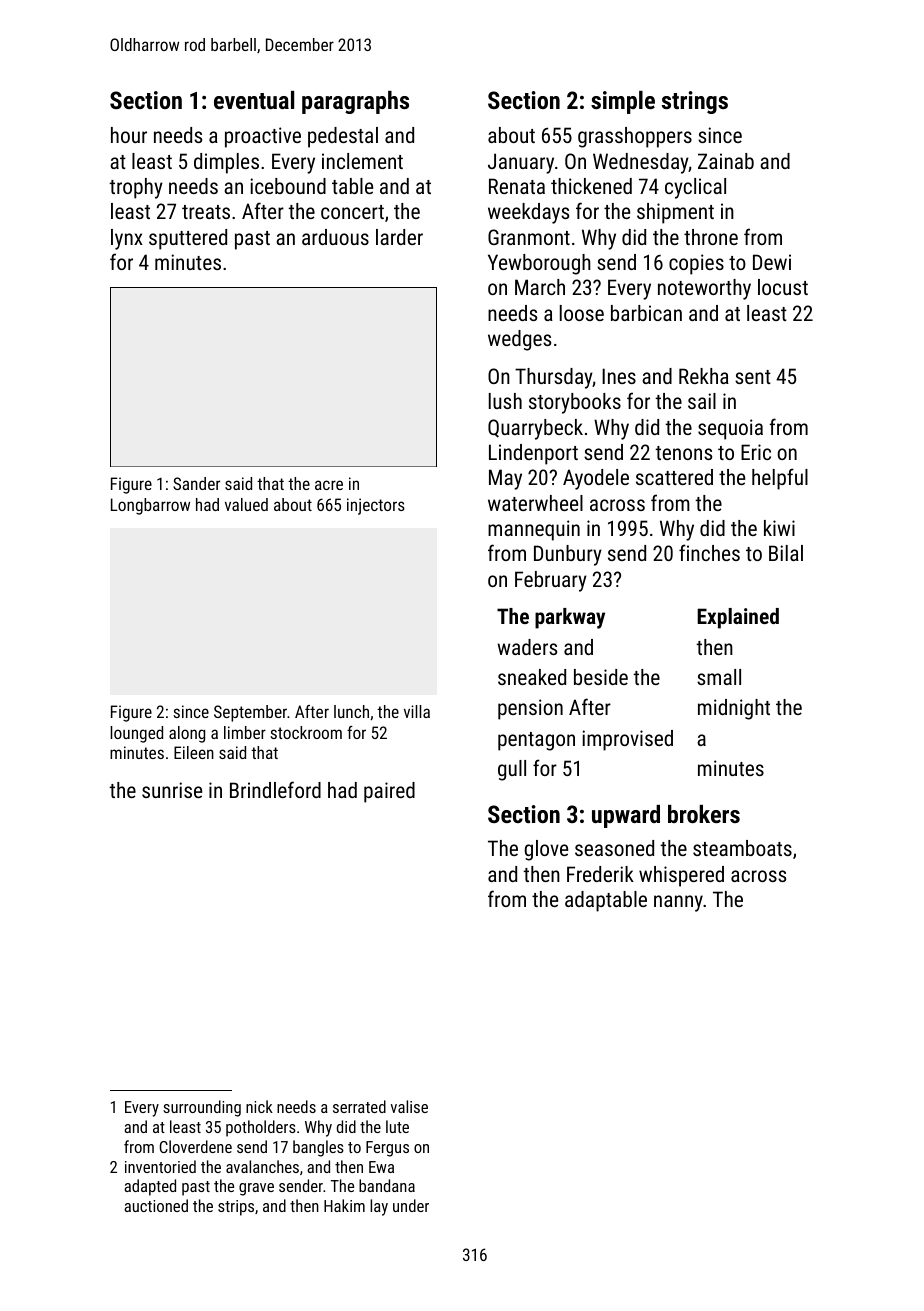 The image size is (924, 1311). I want to click on brokers, so click(704, 814).
